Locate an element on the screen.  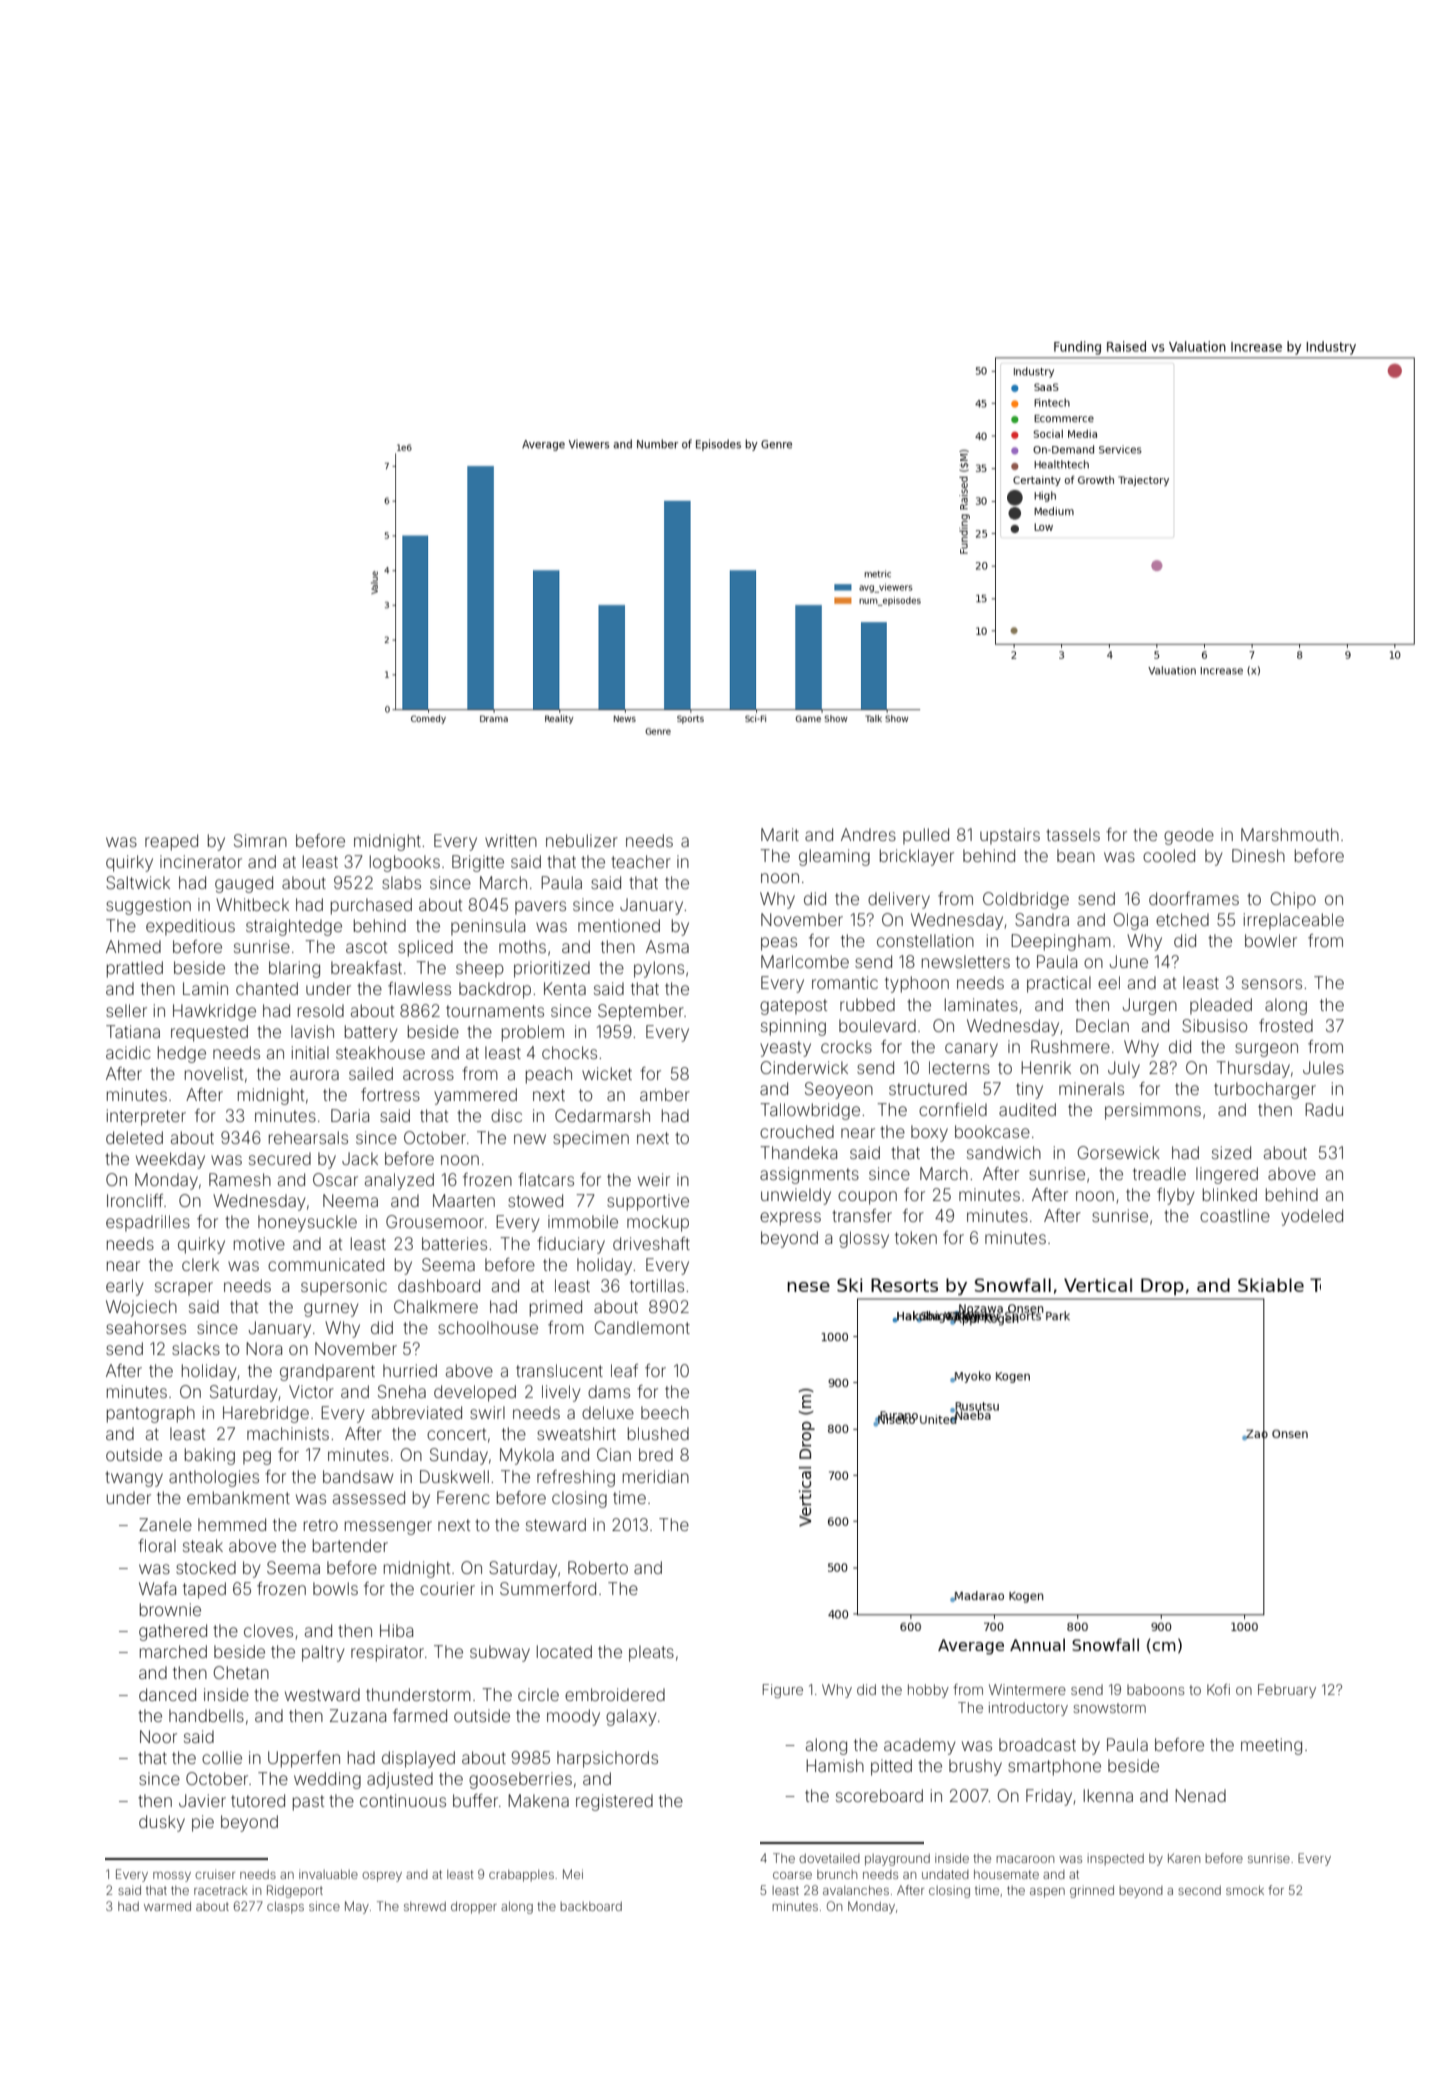
hobby is located at coordinates (928, 1691).
